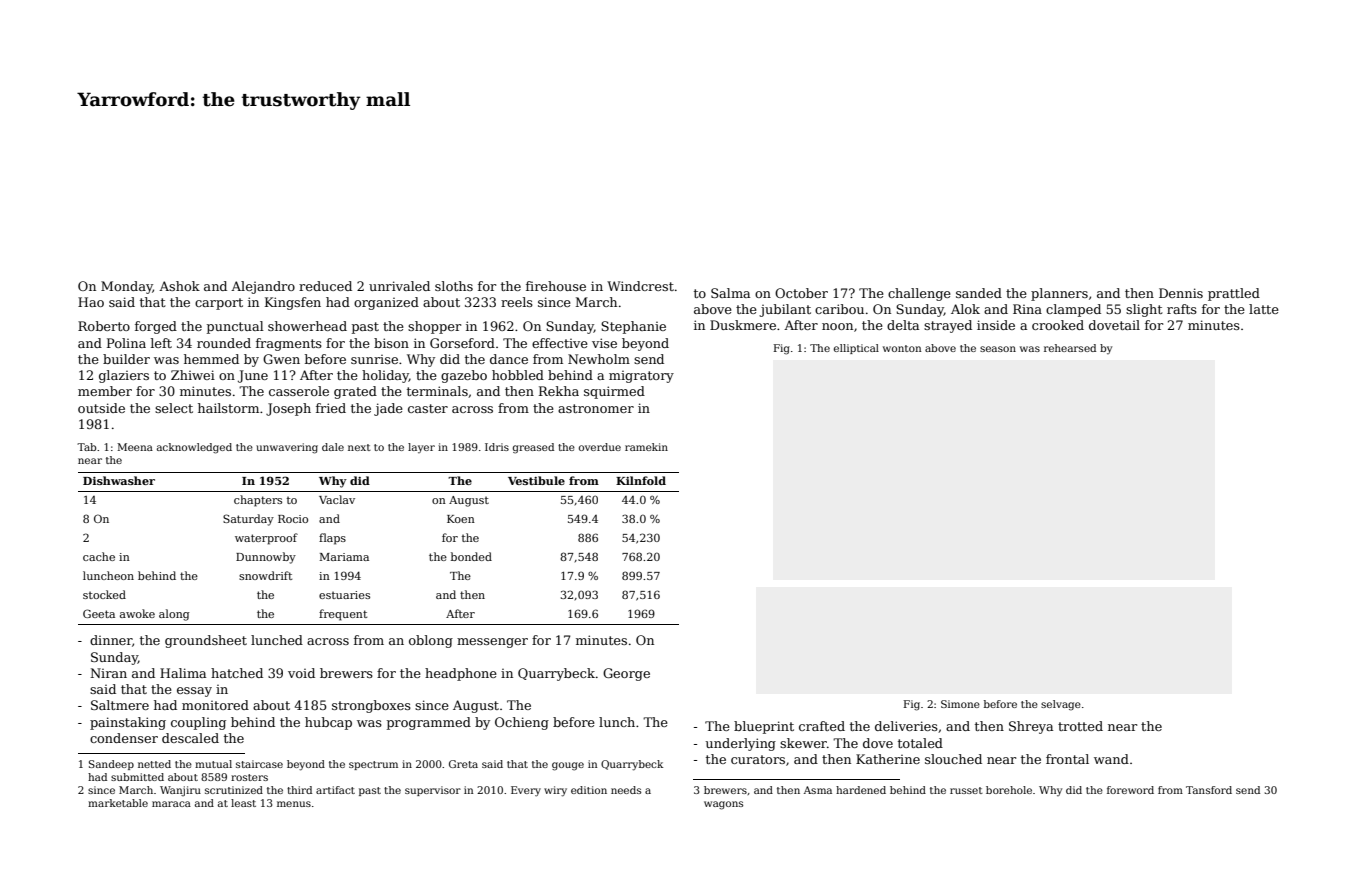 The image size is (1372, 887). I want to click on messenger, so click(492, 643).
